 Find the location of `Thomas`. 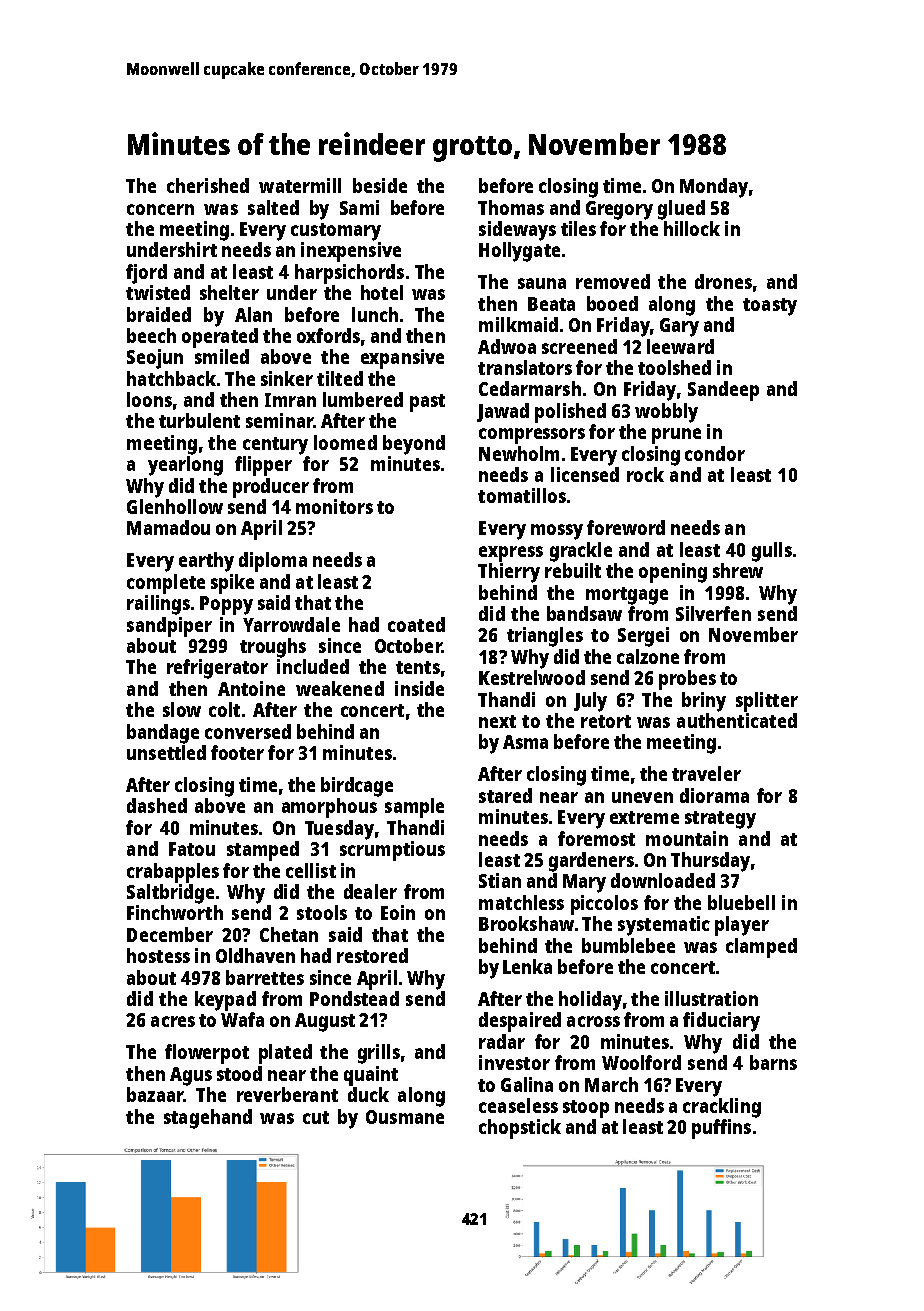

Thomas is located at coordinates (511, 207).
